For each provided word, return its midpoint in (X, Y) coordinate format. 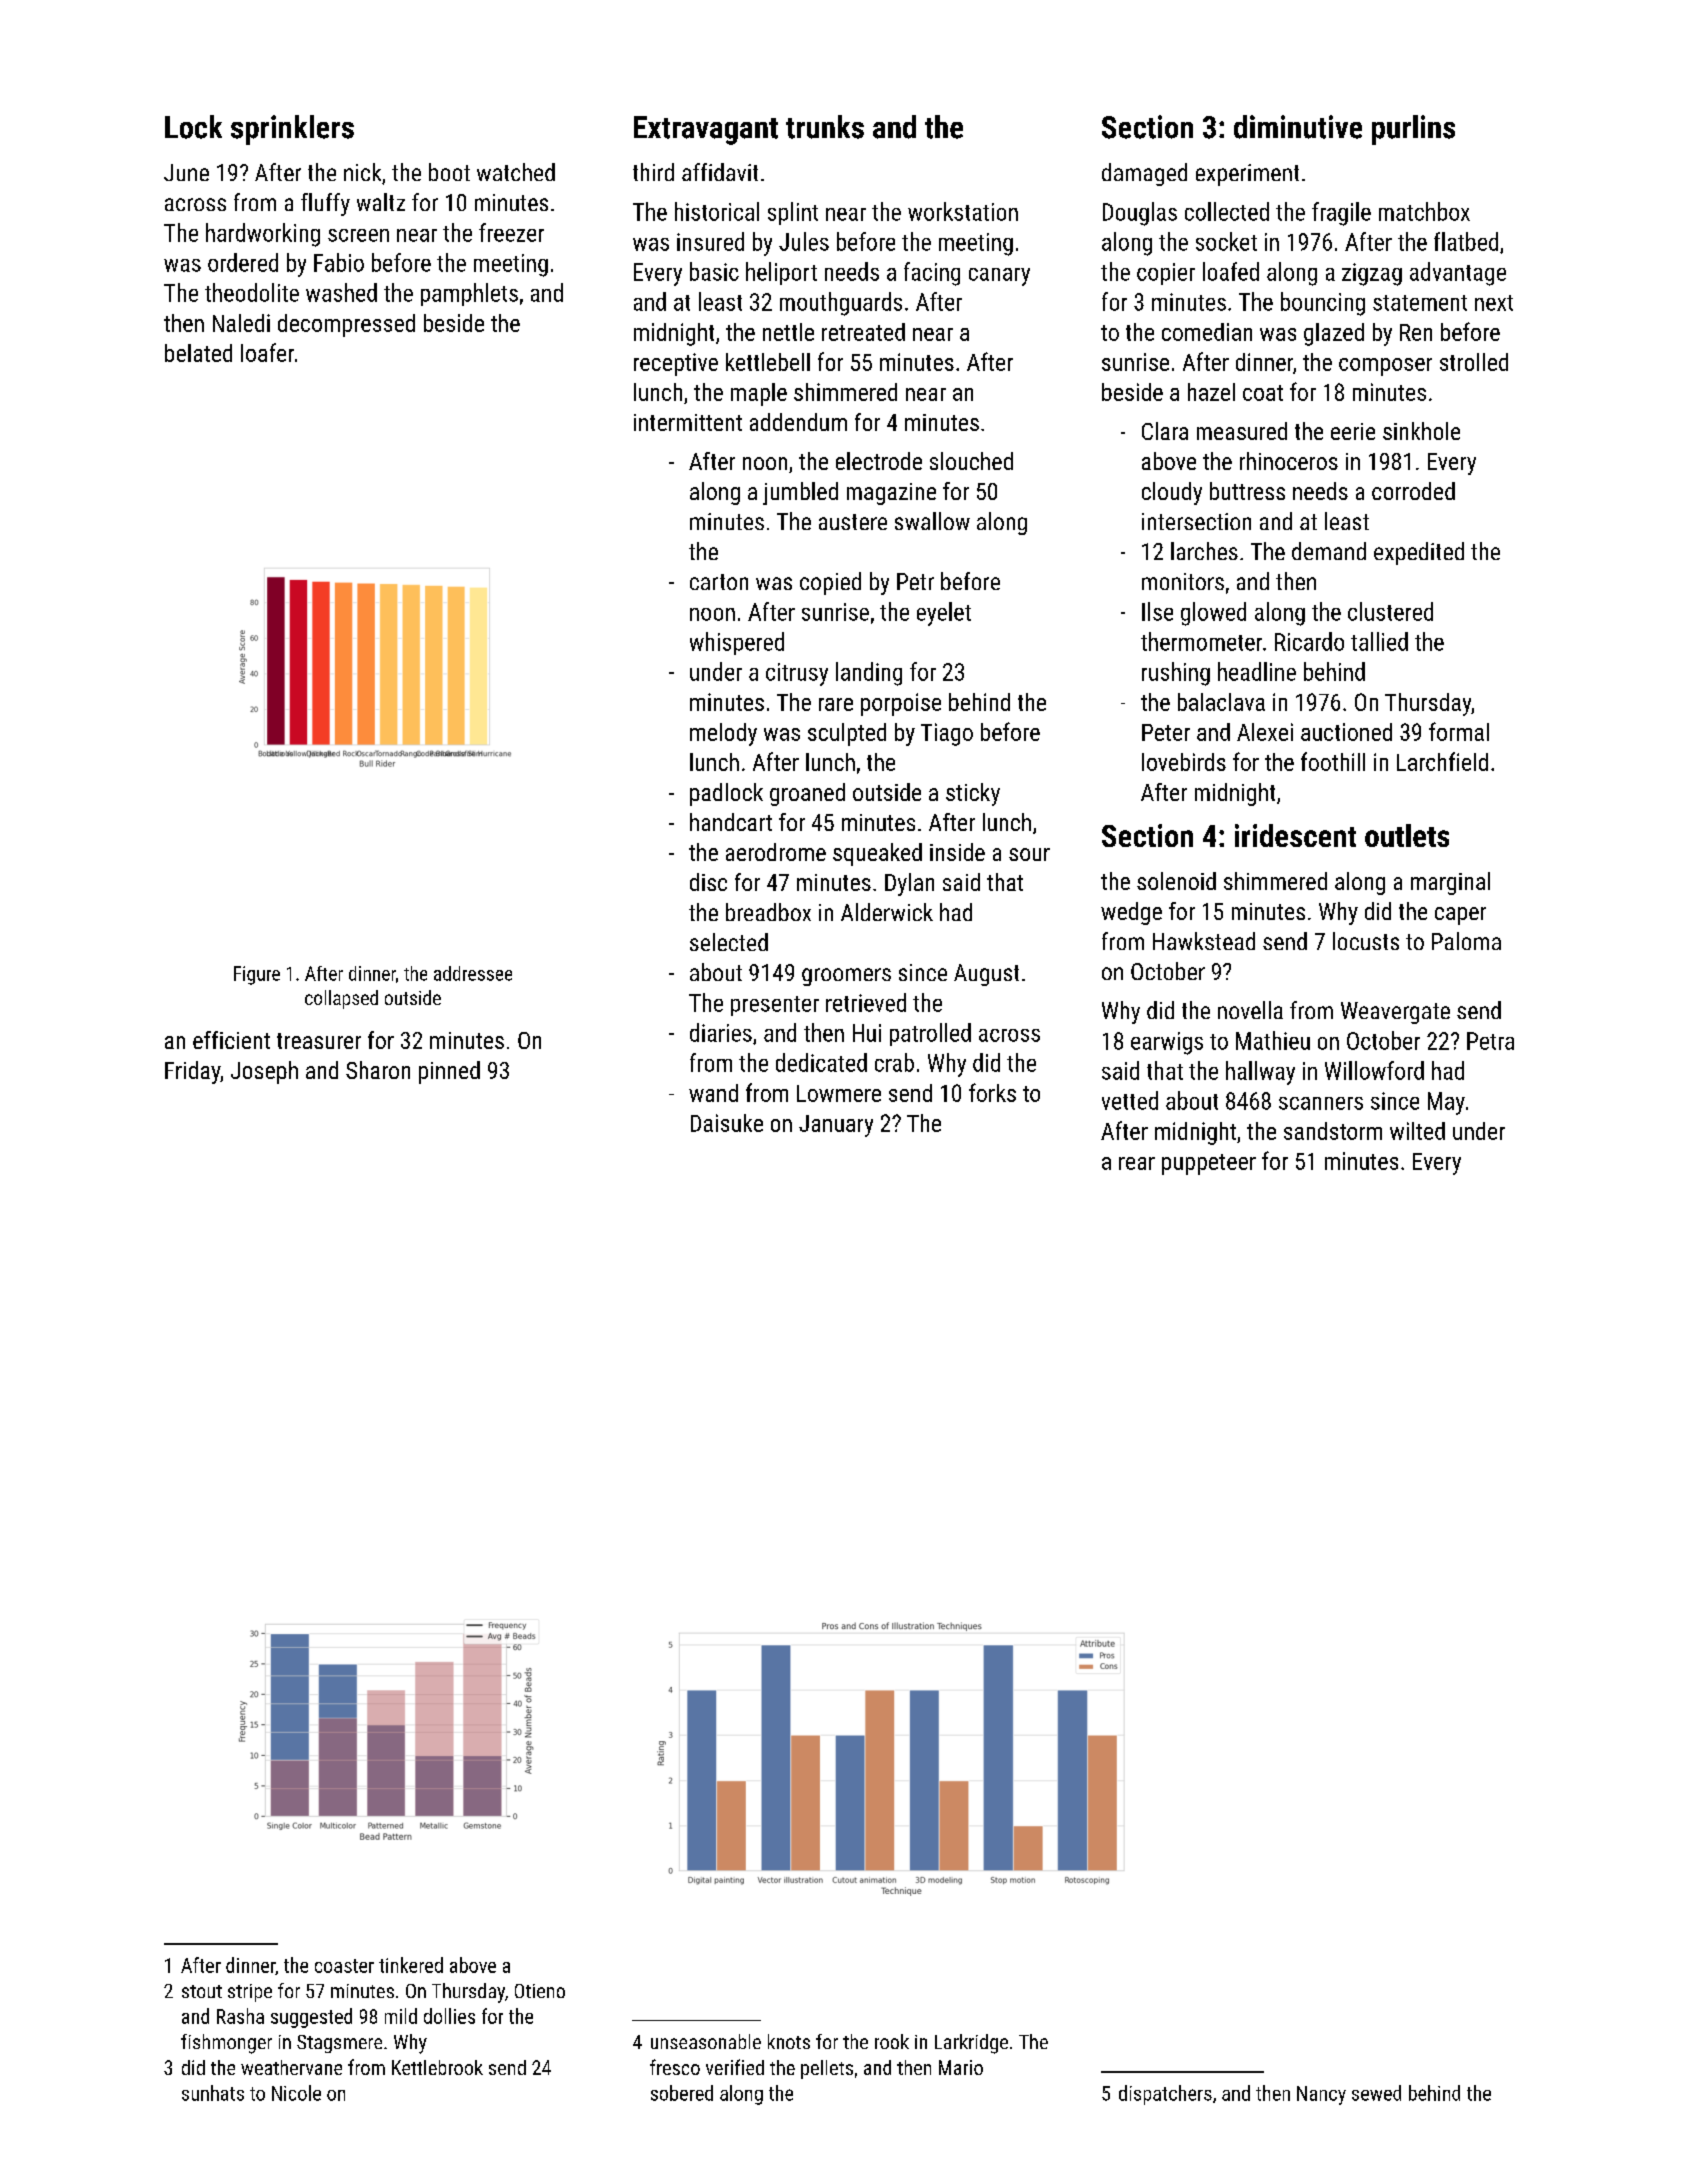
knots (789, 2041)
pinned (449, 1072)
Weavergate (1395, 1013)
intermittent (688, 422)
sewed (1376, 2093)
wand (713, 1093)
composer (1385, 367)
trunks (825, 127)
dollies (449, 2016)
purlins (1413, 130)
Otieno (540, 1991)
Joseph (264, 1072)
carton (719, 582)
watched (516, 172)
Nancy (1321, 2095)
